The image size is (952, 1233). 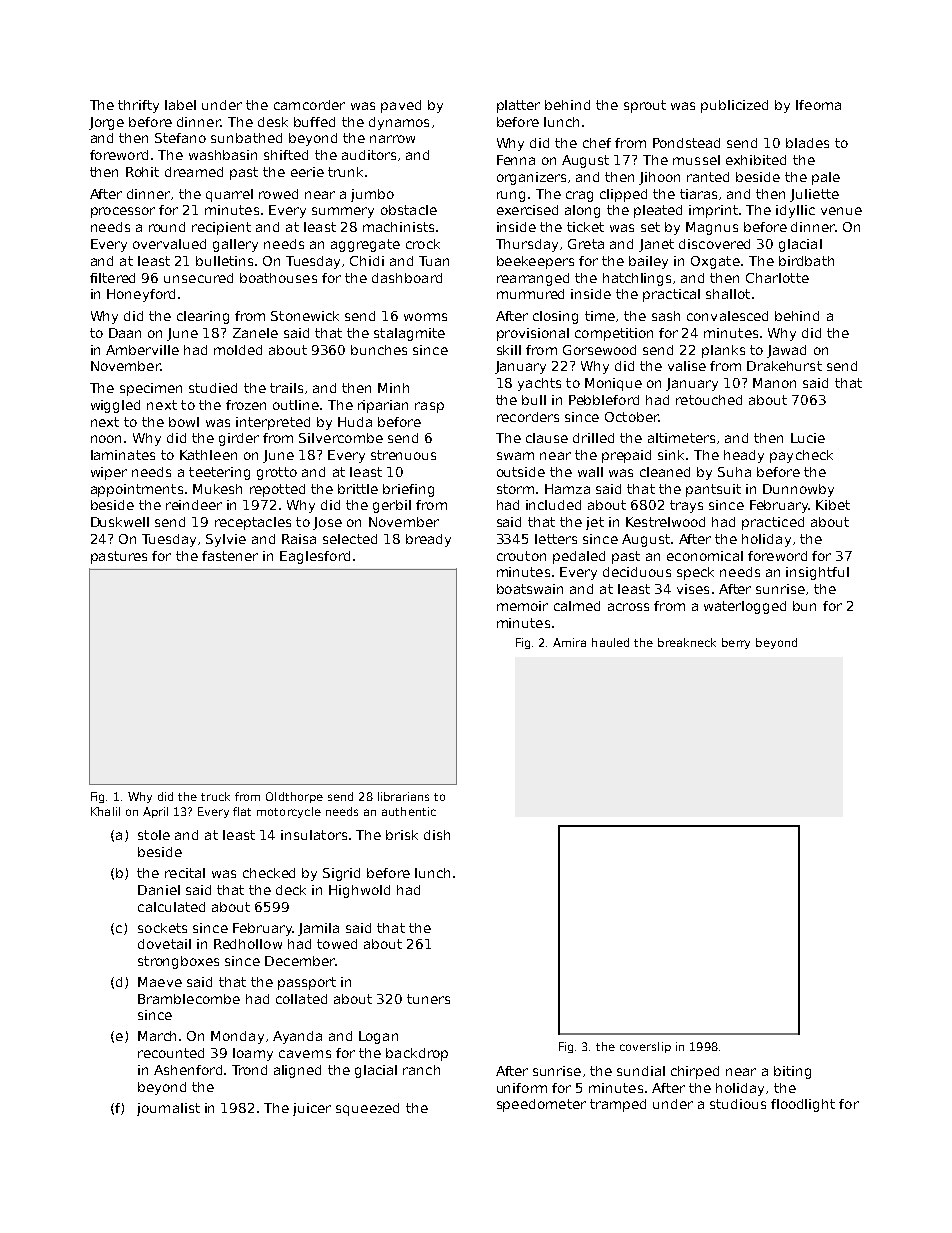 I want to click on Jorge, so click(x=106, y=123).
